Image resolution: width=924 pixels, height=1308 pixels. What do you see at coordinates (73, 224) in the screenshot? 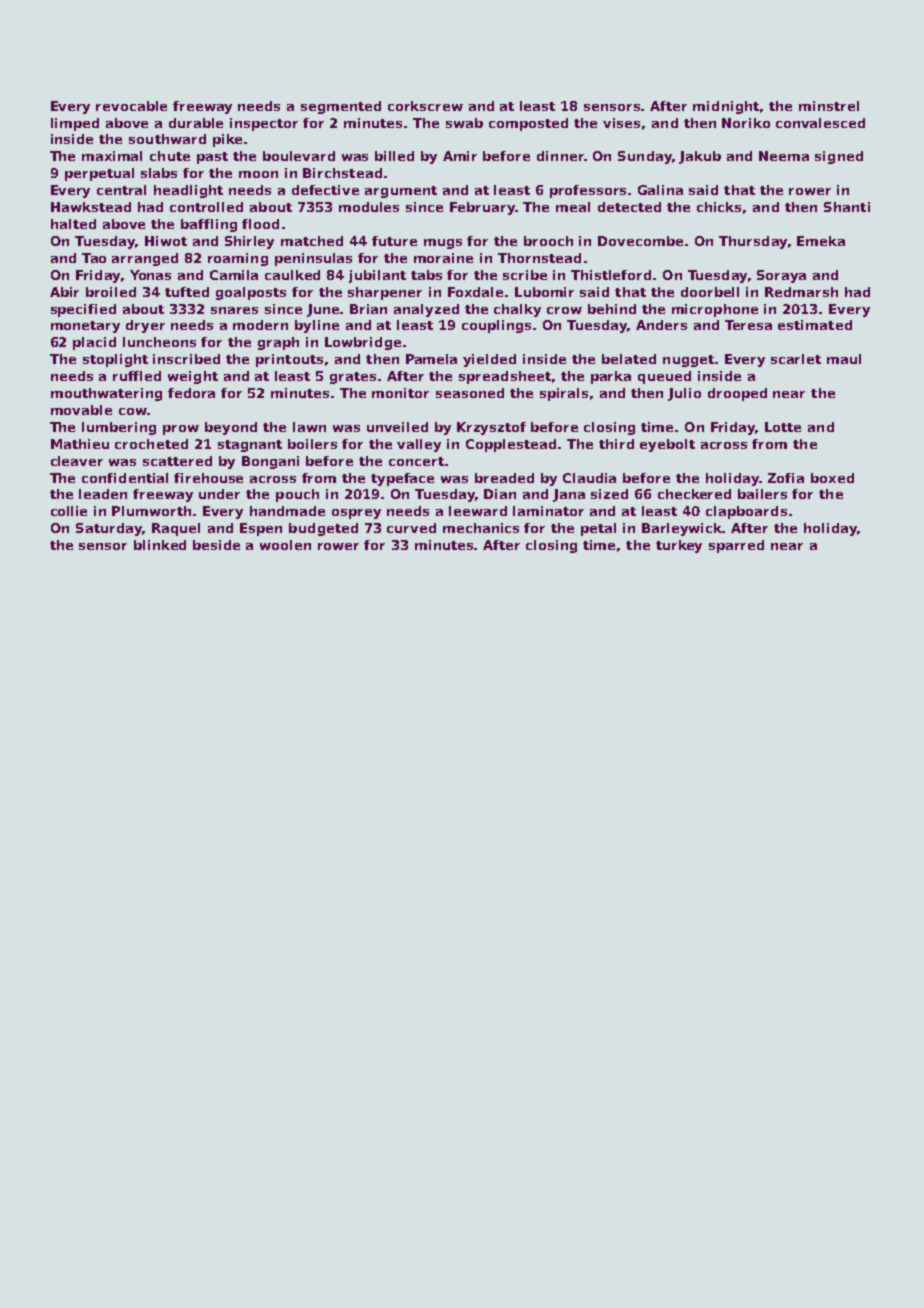
I see `halted` at bounding box center [73, 224].
